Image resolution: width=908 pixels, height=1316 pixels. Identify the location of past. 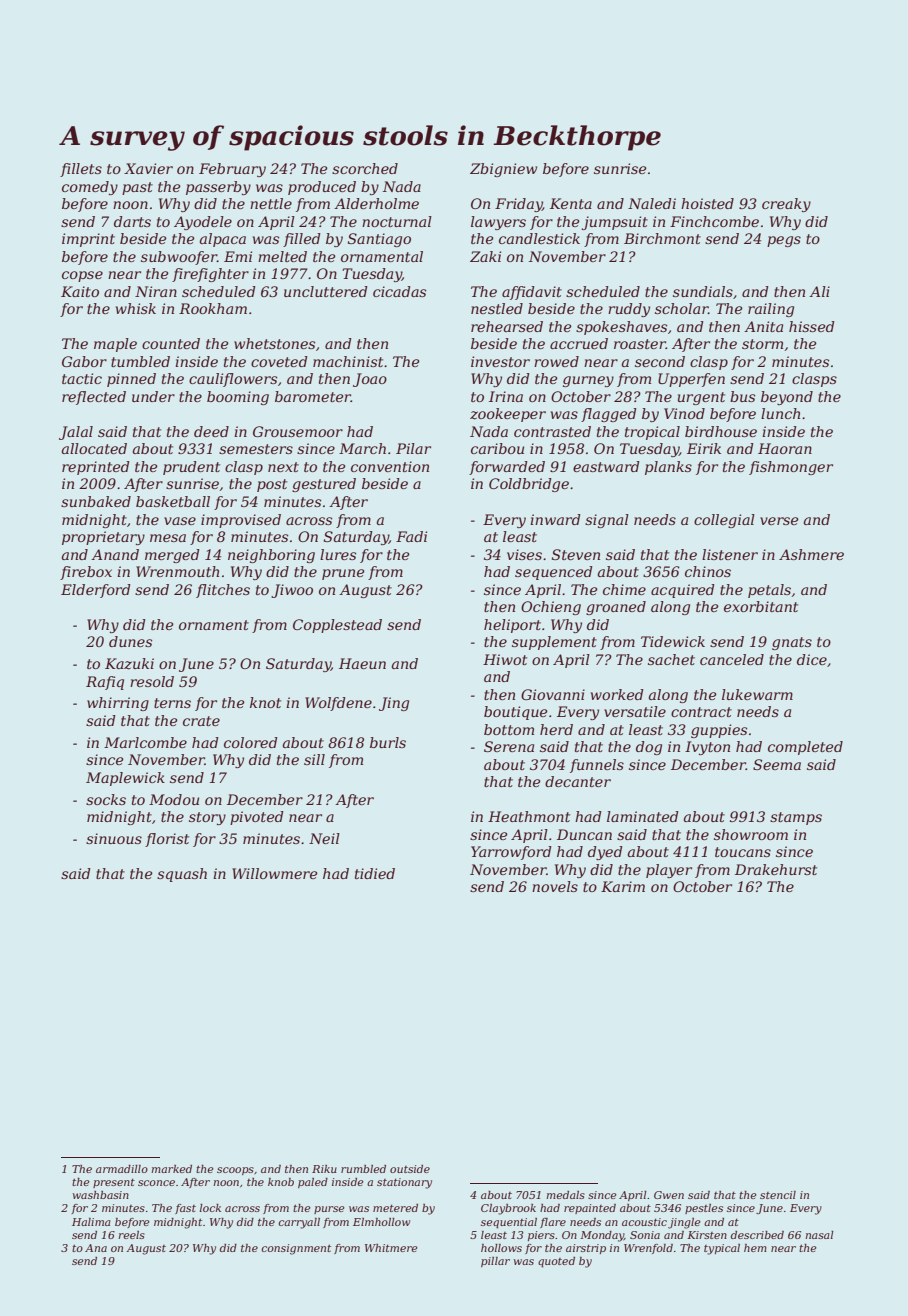
(137, 188).
